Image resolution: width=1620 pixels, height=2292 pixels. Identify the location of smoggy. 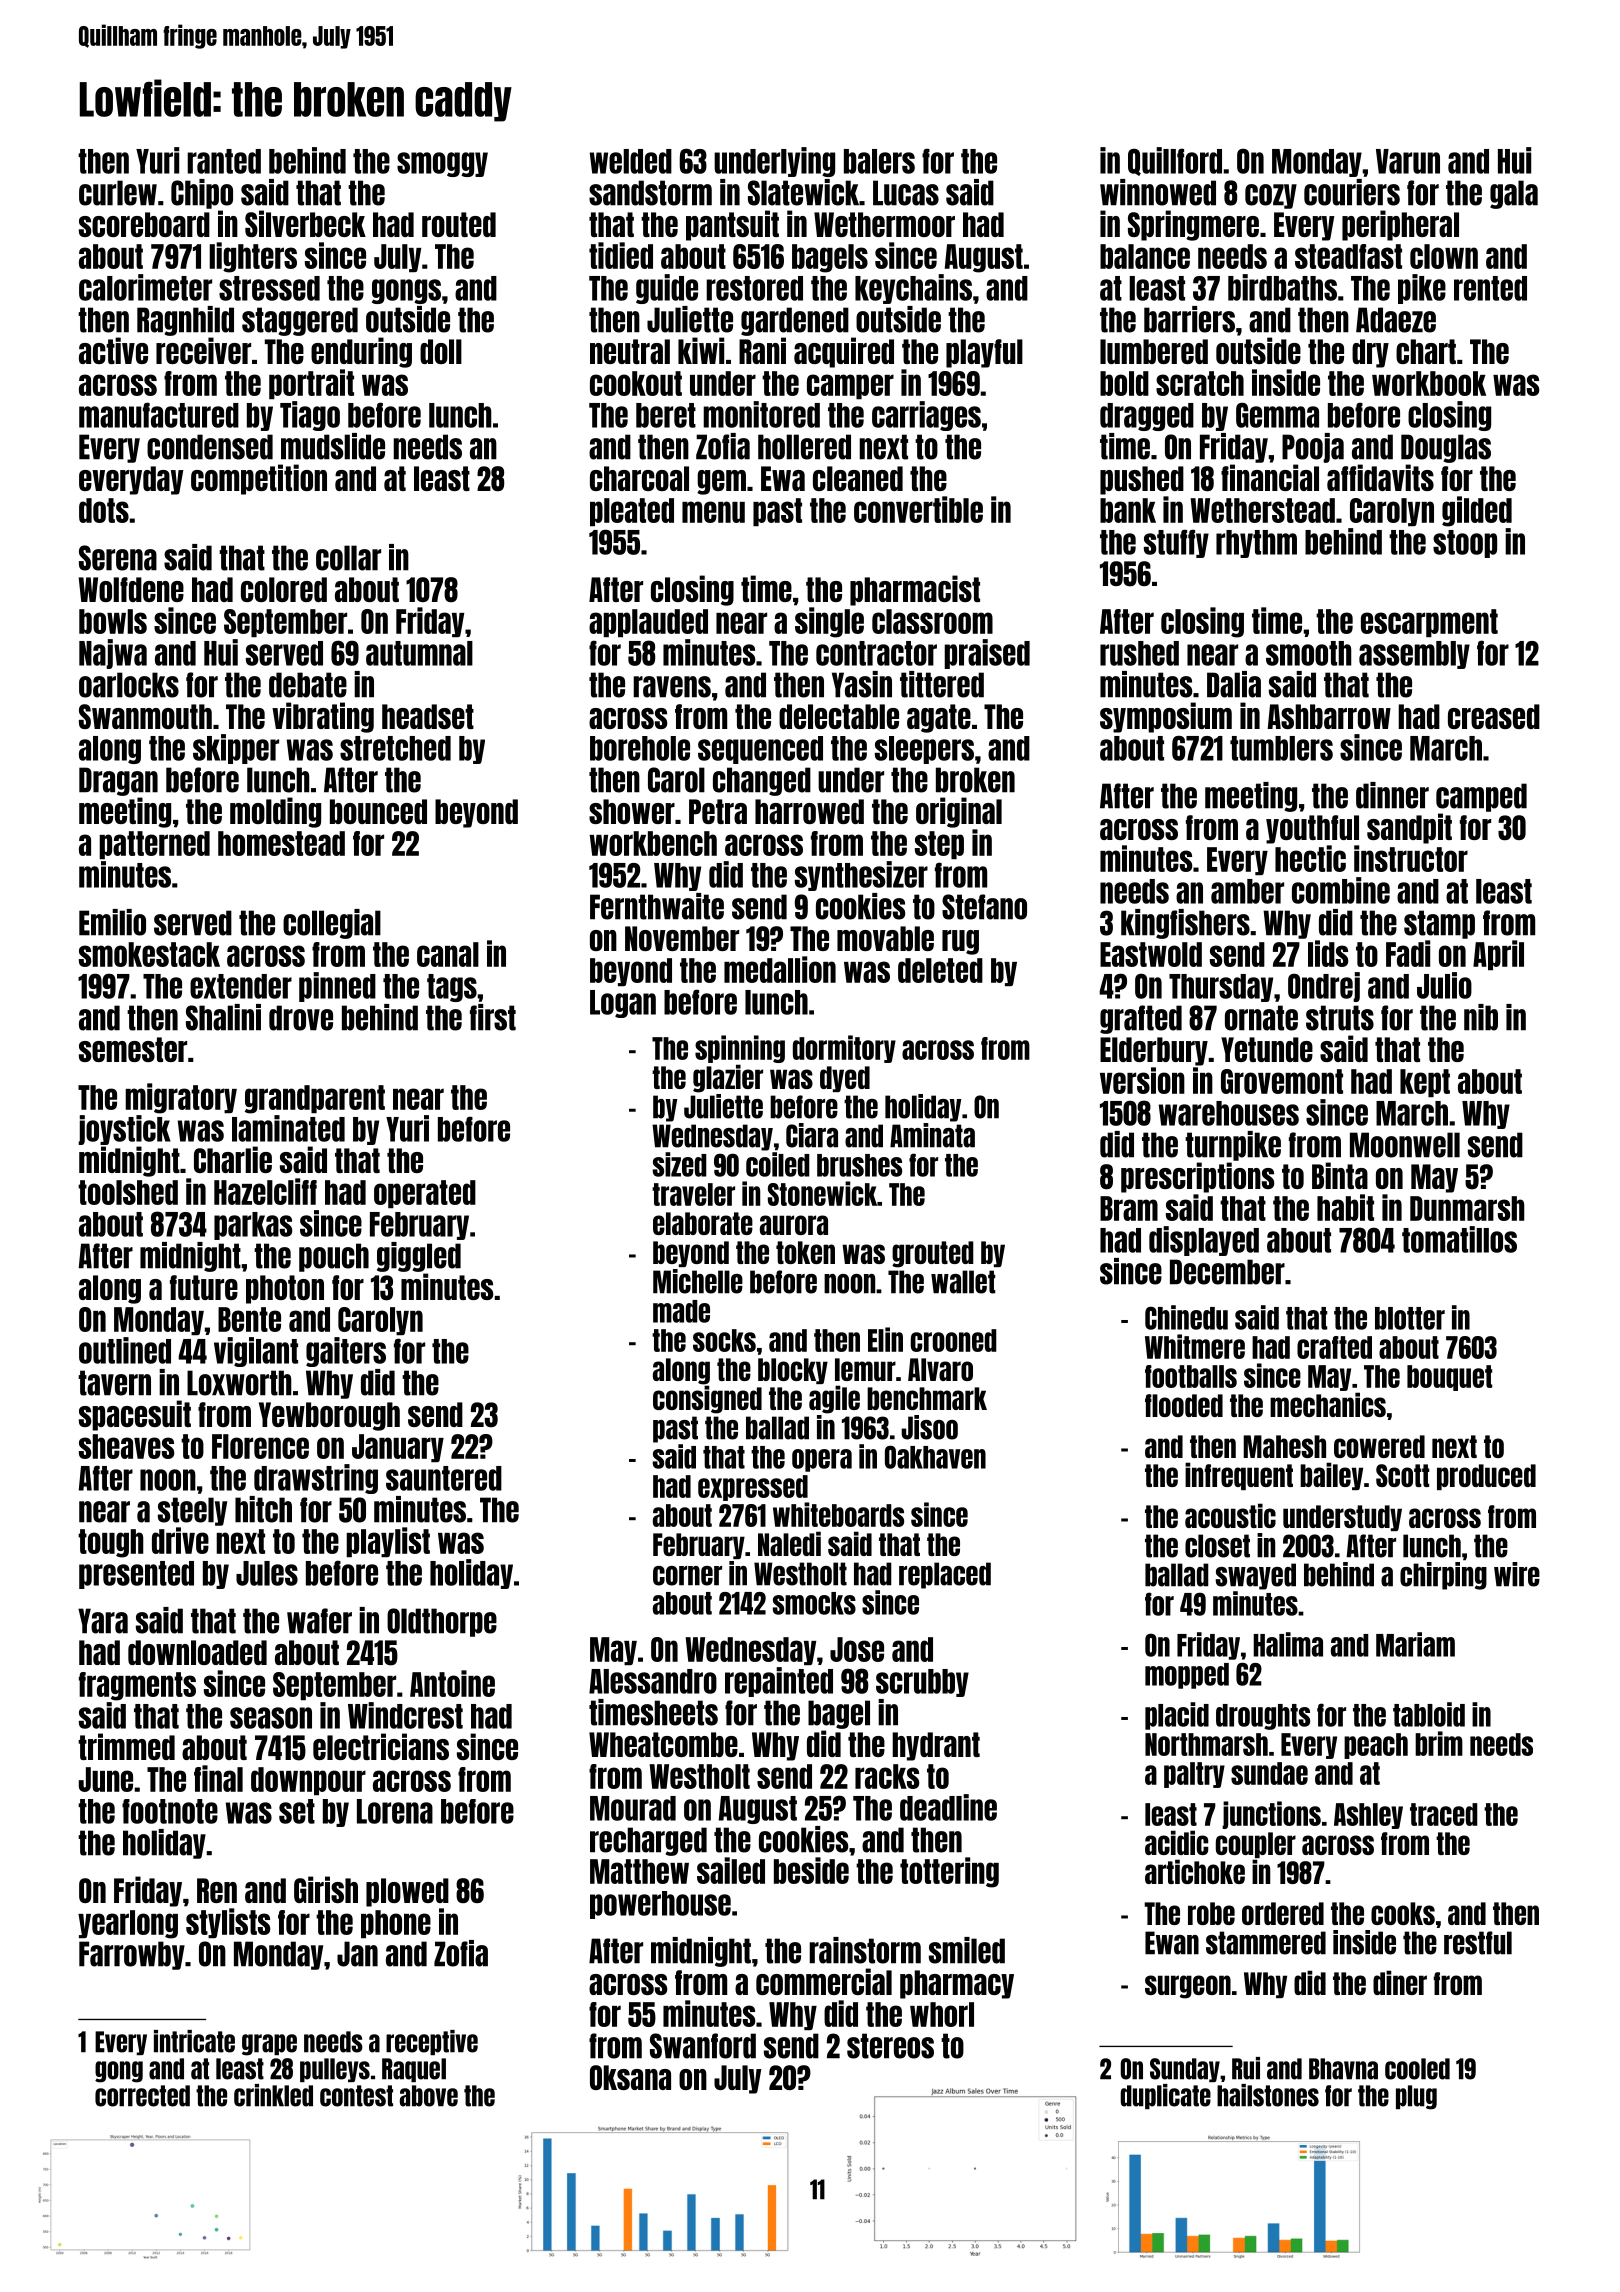
(442, 164).
